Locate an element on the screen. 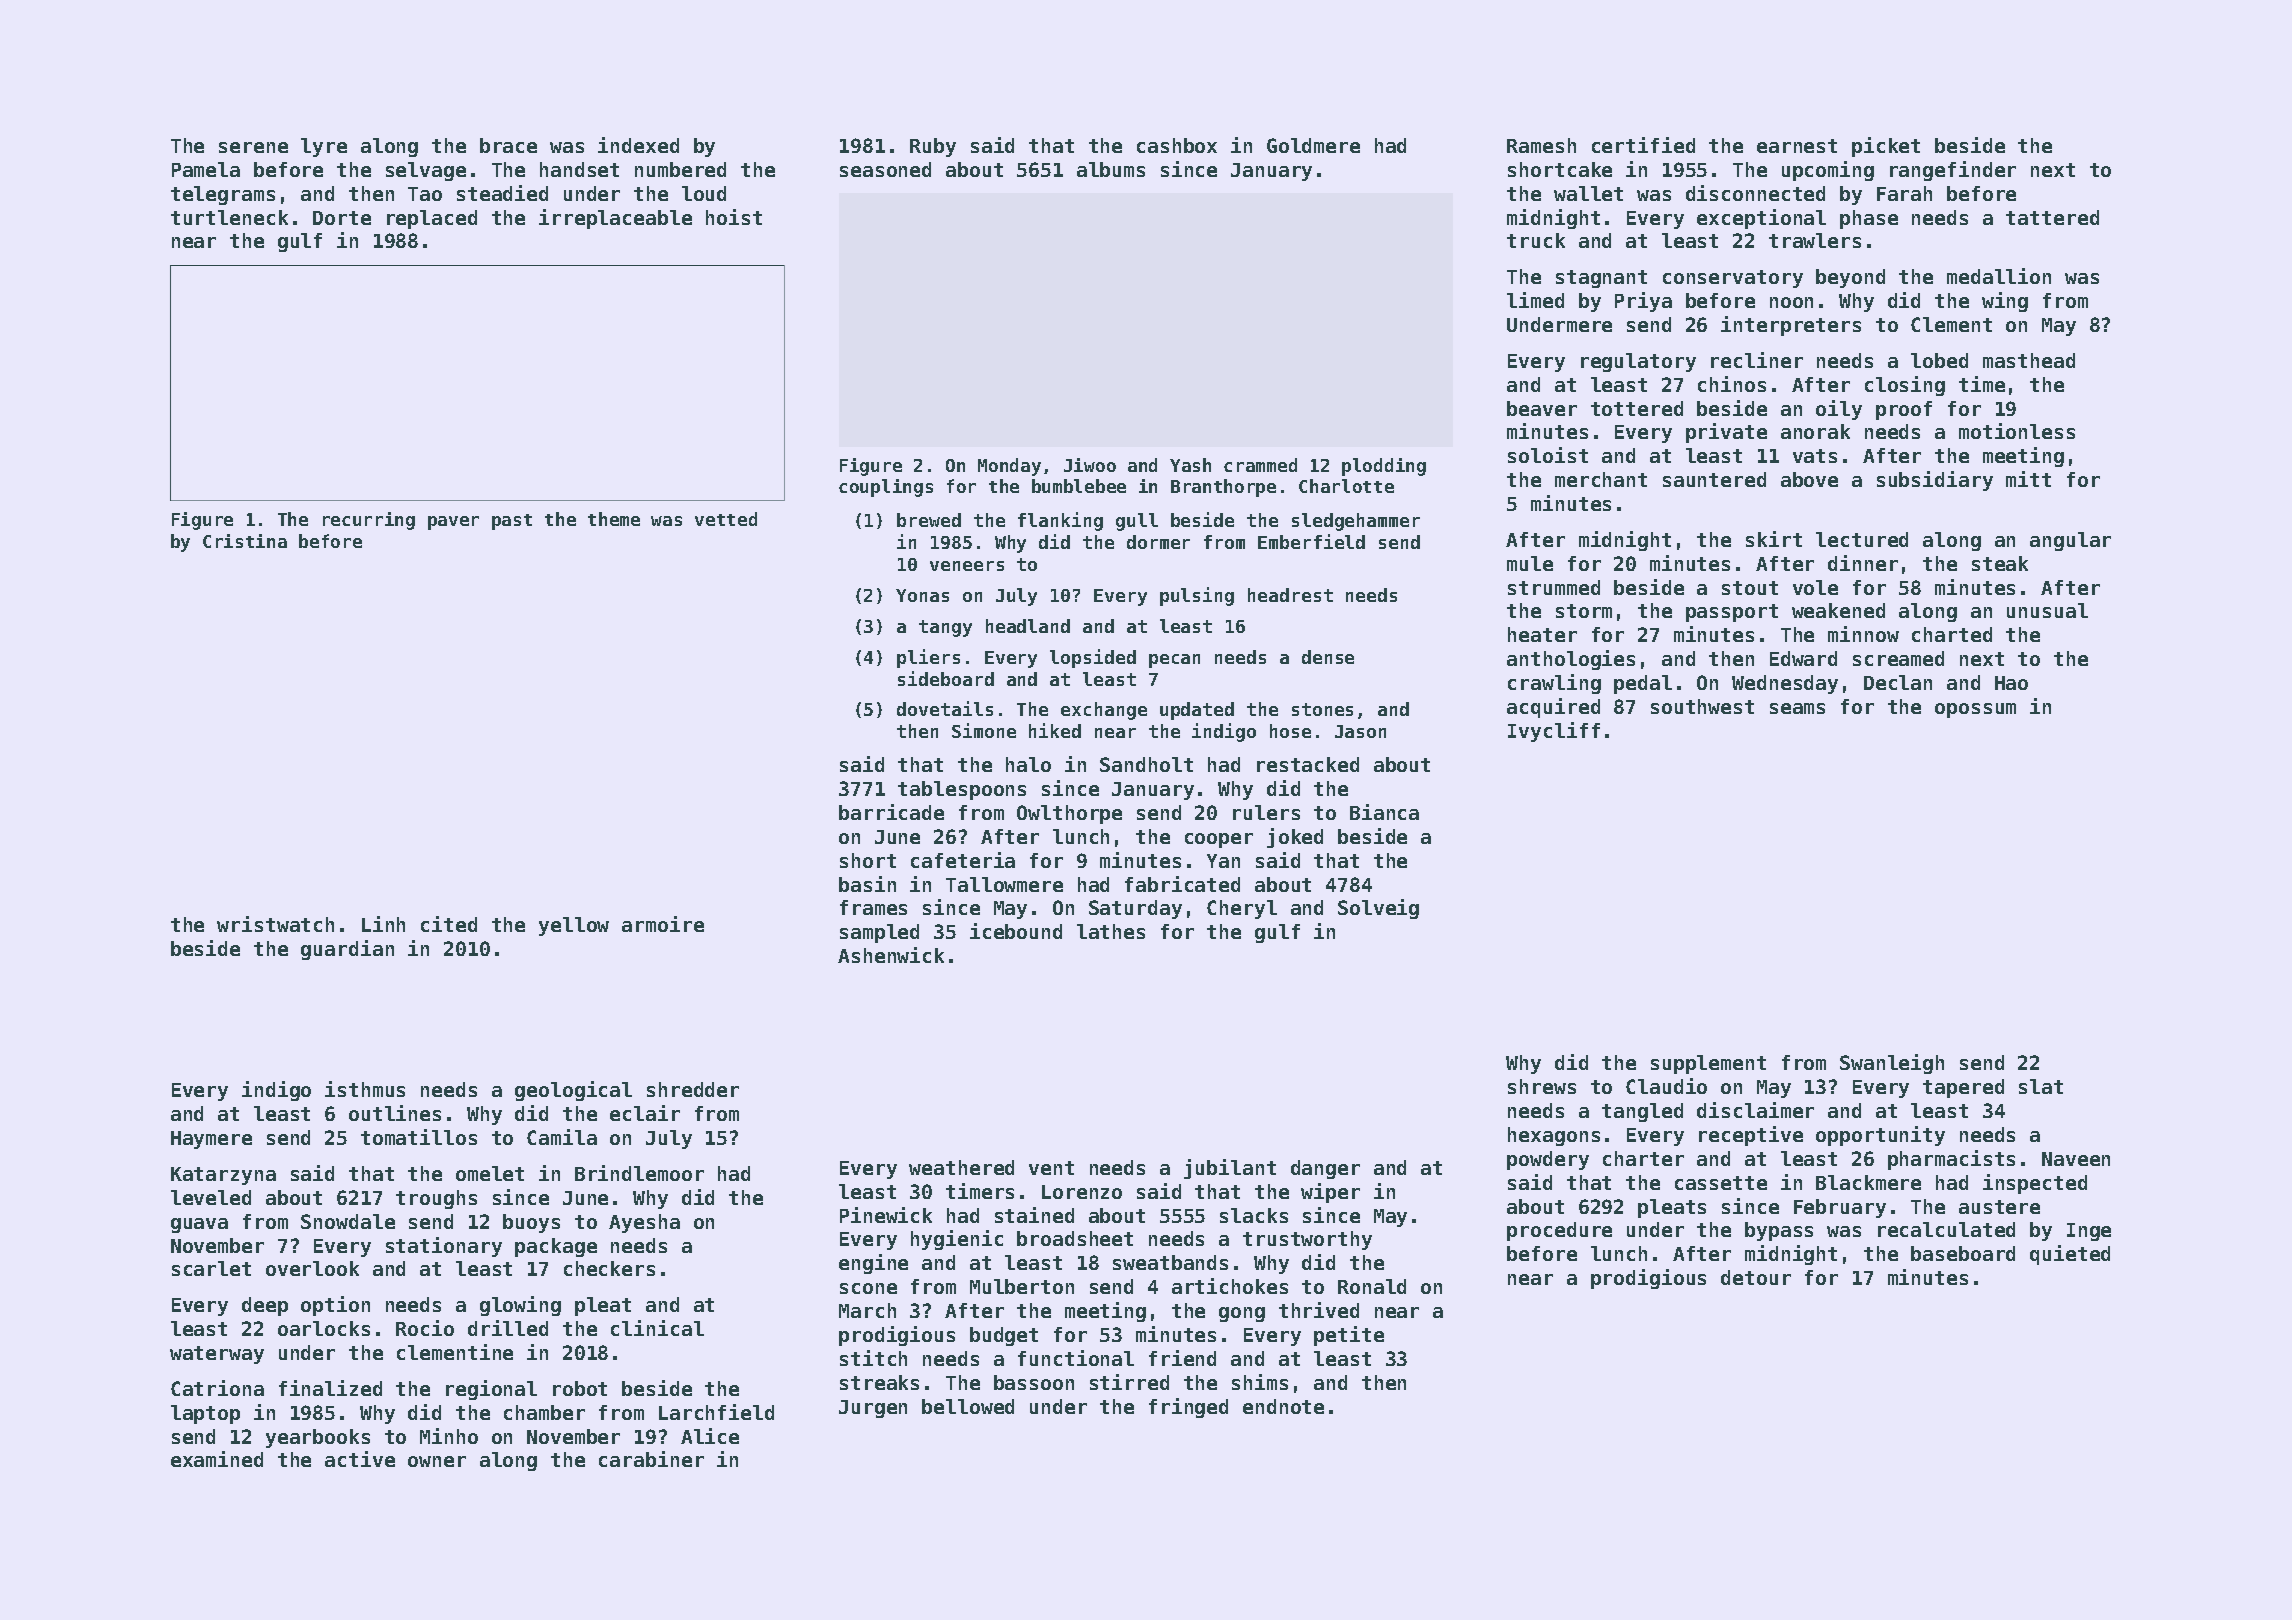  weathered is located at coordinates (961, 1167).
